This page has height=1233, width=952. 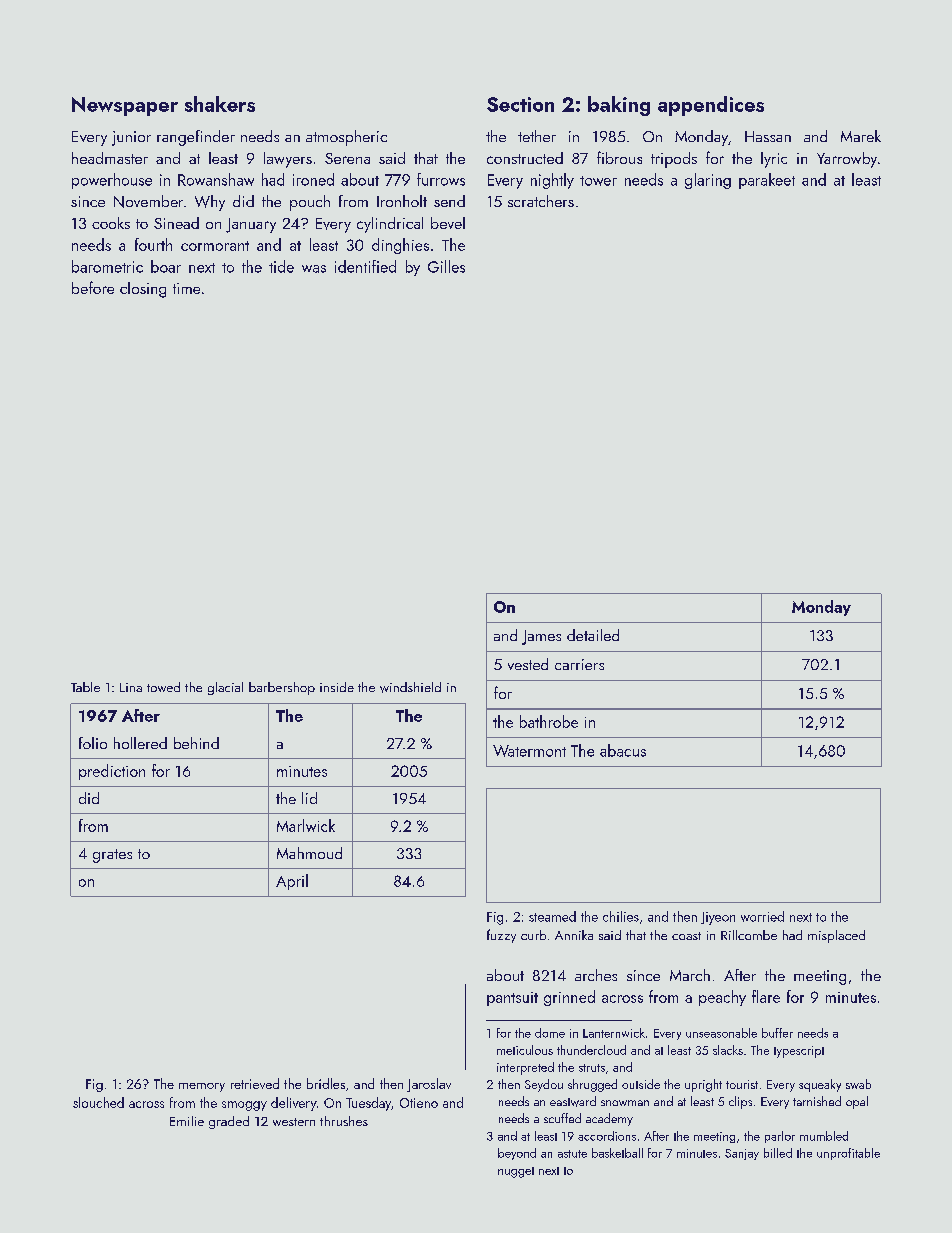 I want to click on parakeet, so click(x=767, y=181).
